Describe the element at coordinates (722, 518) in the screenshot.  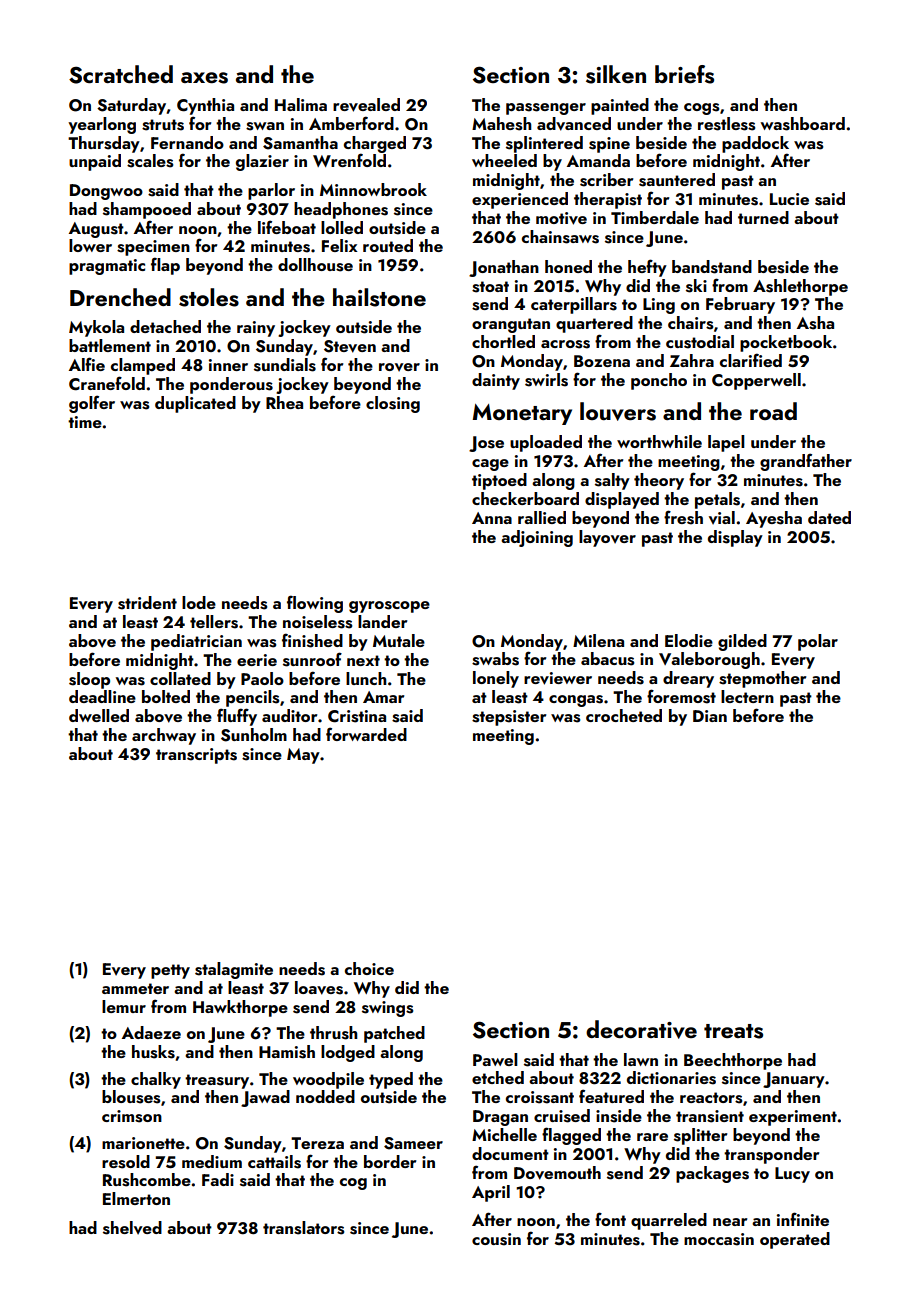
I see `vial` at that location.
